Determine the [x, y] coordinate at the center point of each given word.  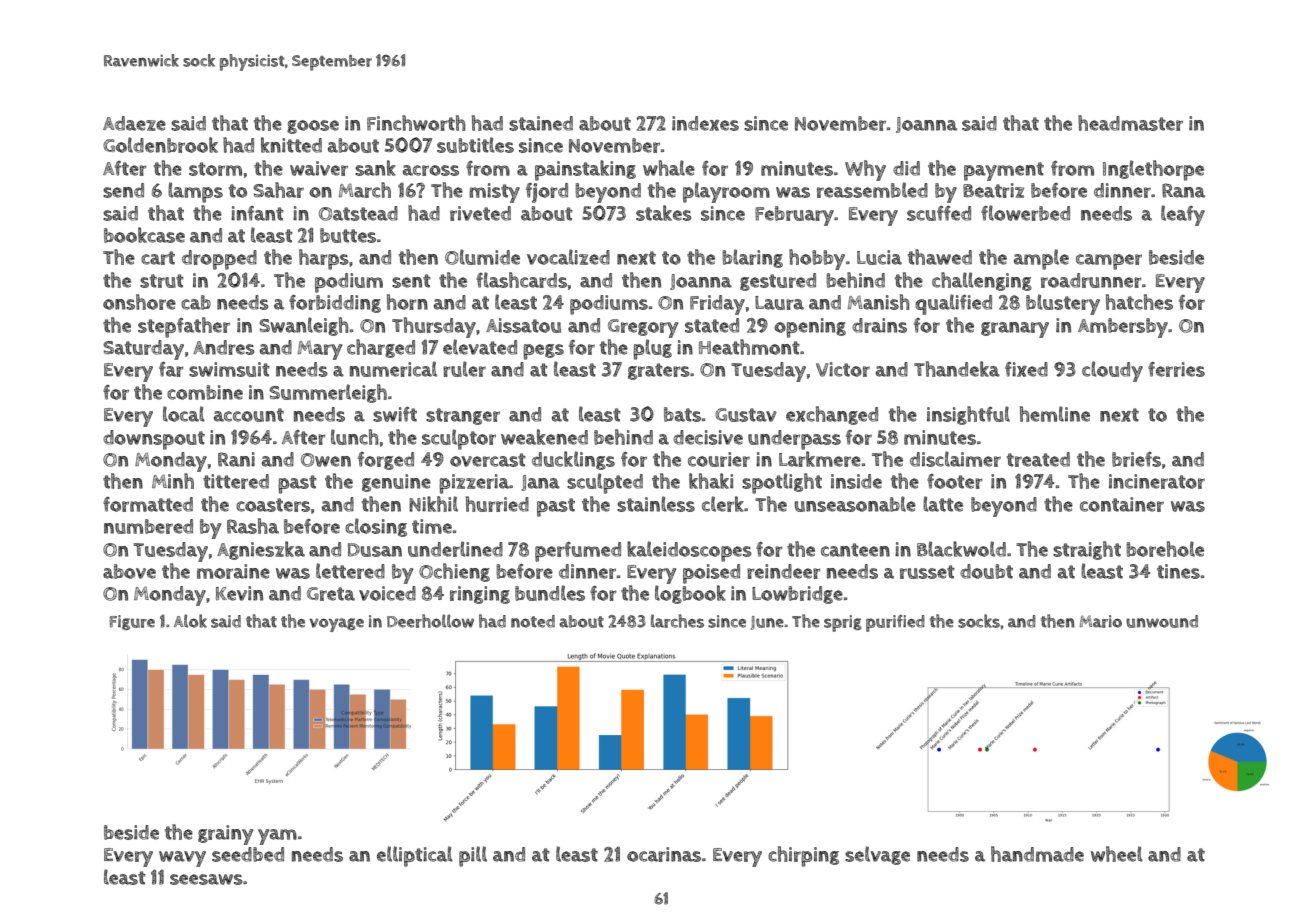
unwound [1162, 621]
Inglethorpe [1153, 170]
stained [541, 123]
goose [313, 127]
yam [277, 837]
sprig [843, 623]
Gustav [746, 415]
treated [1038, 459]
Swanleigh [304, 326]
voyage [336, 625]
